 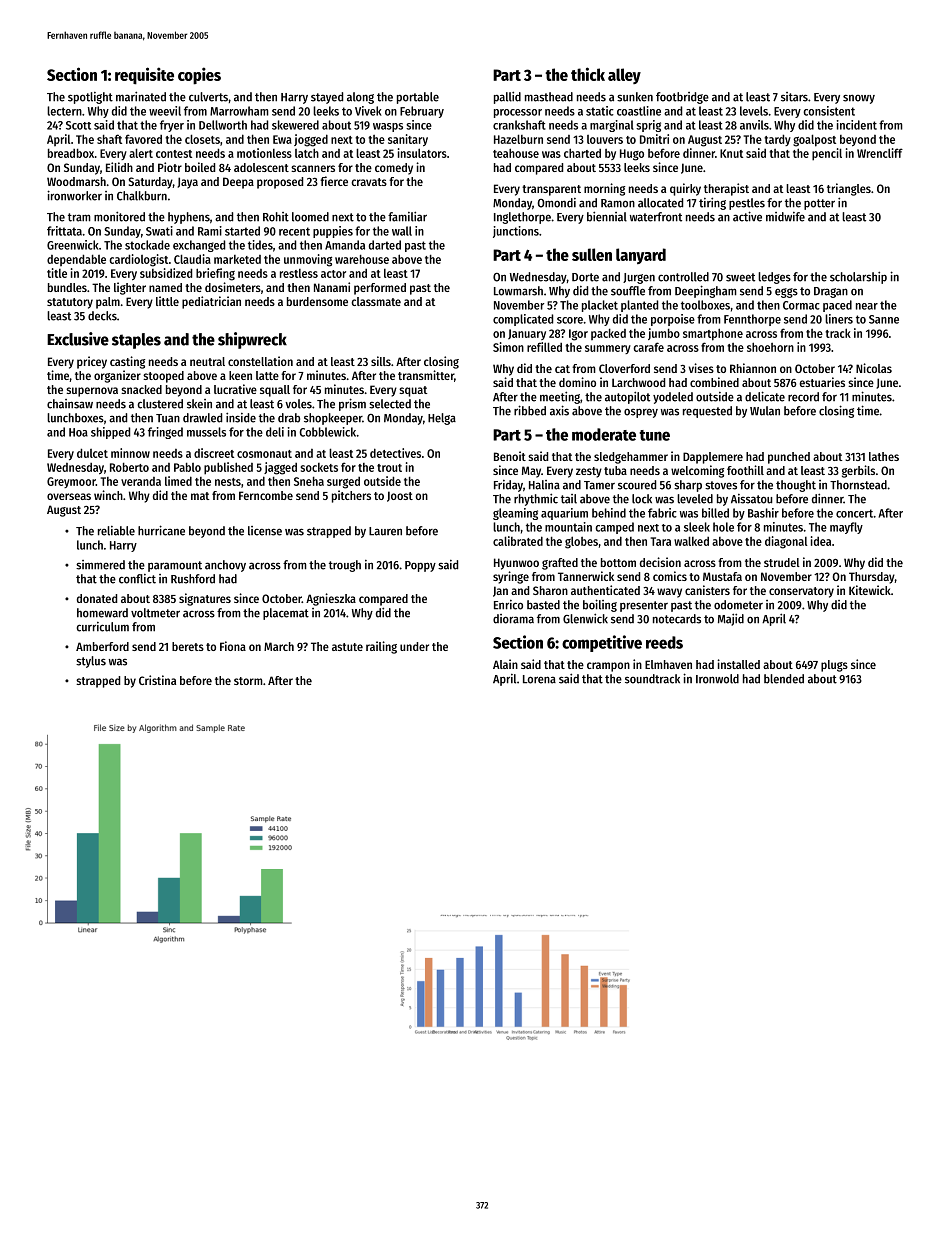 What do you see at coordinates (70, 303) in the screenshot?
I see `statutory` at bounding box center [70, 303].
